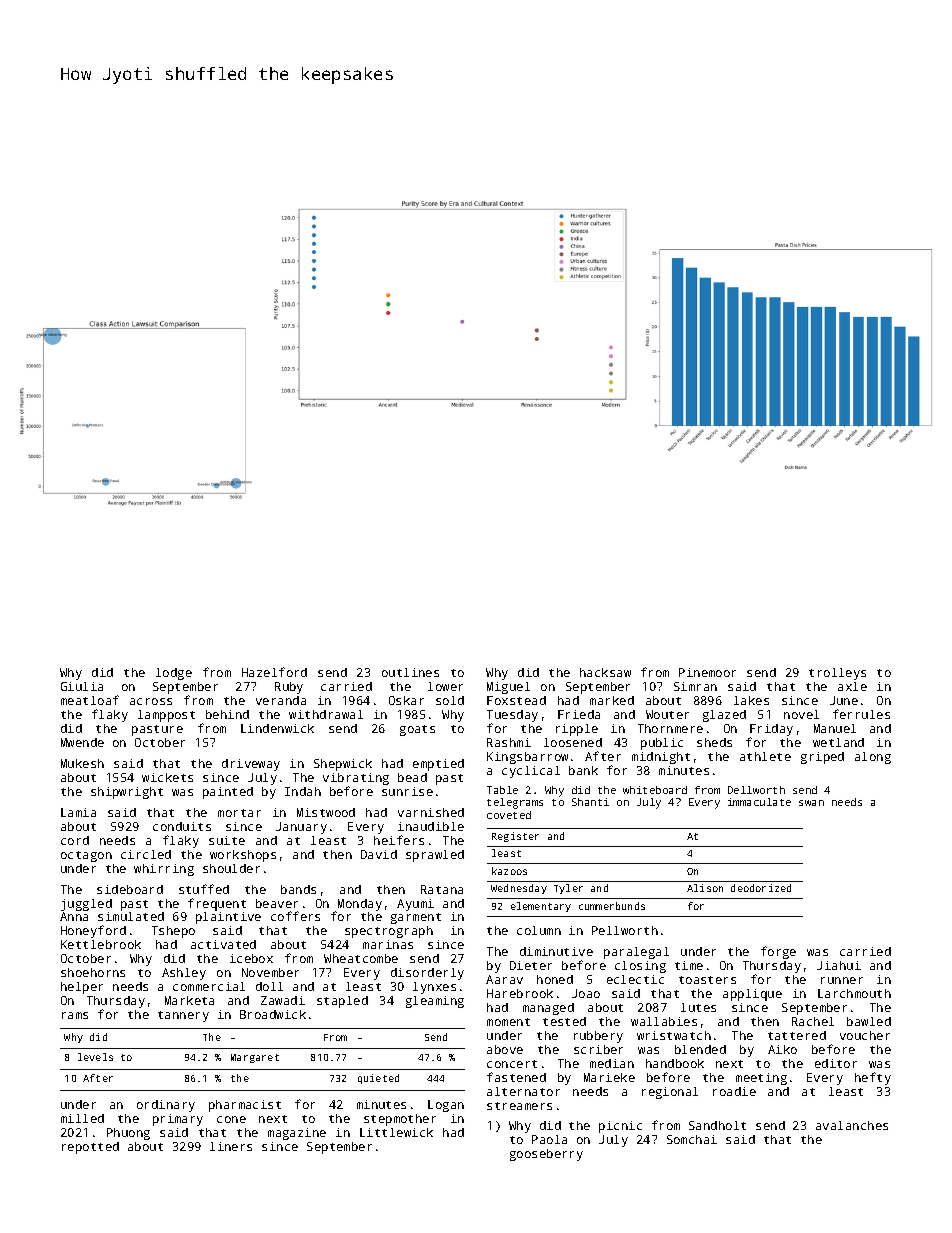 This image has width=952, height=1233. What do you see at coordinates (410, 672) in the image?
I see `outlines` at bounding box center [410, 672].
